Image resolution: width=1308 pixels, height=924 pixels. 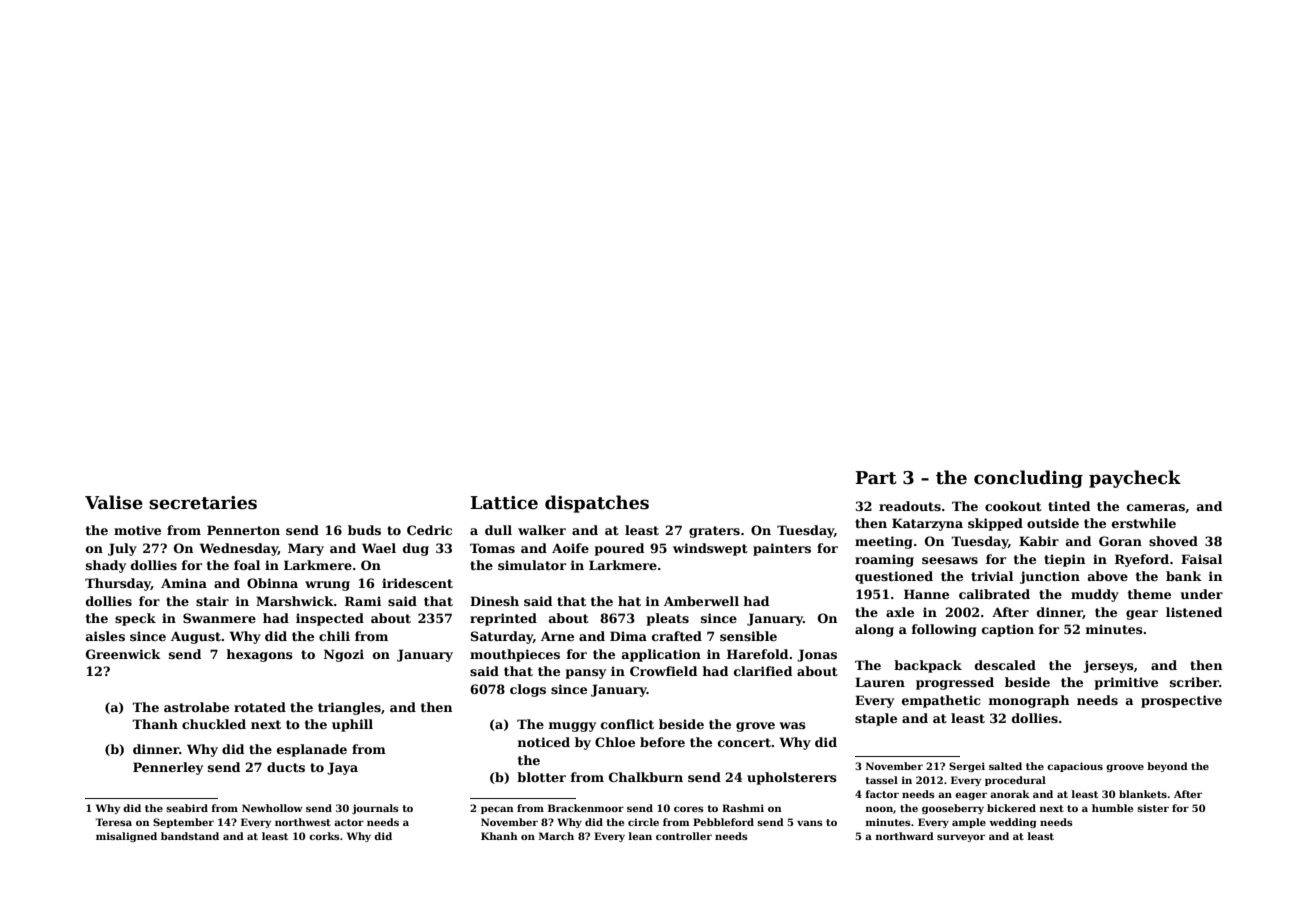 I want to click on cookout, so click(x=1013, y=506).
